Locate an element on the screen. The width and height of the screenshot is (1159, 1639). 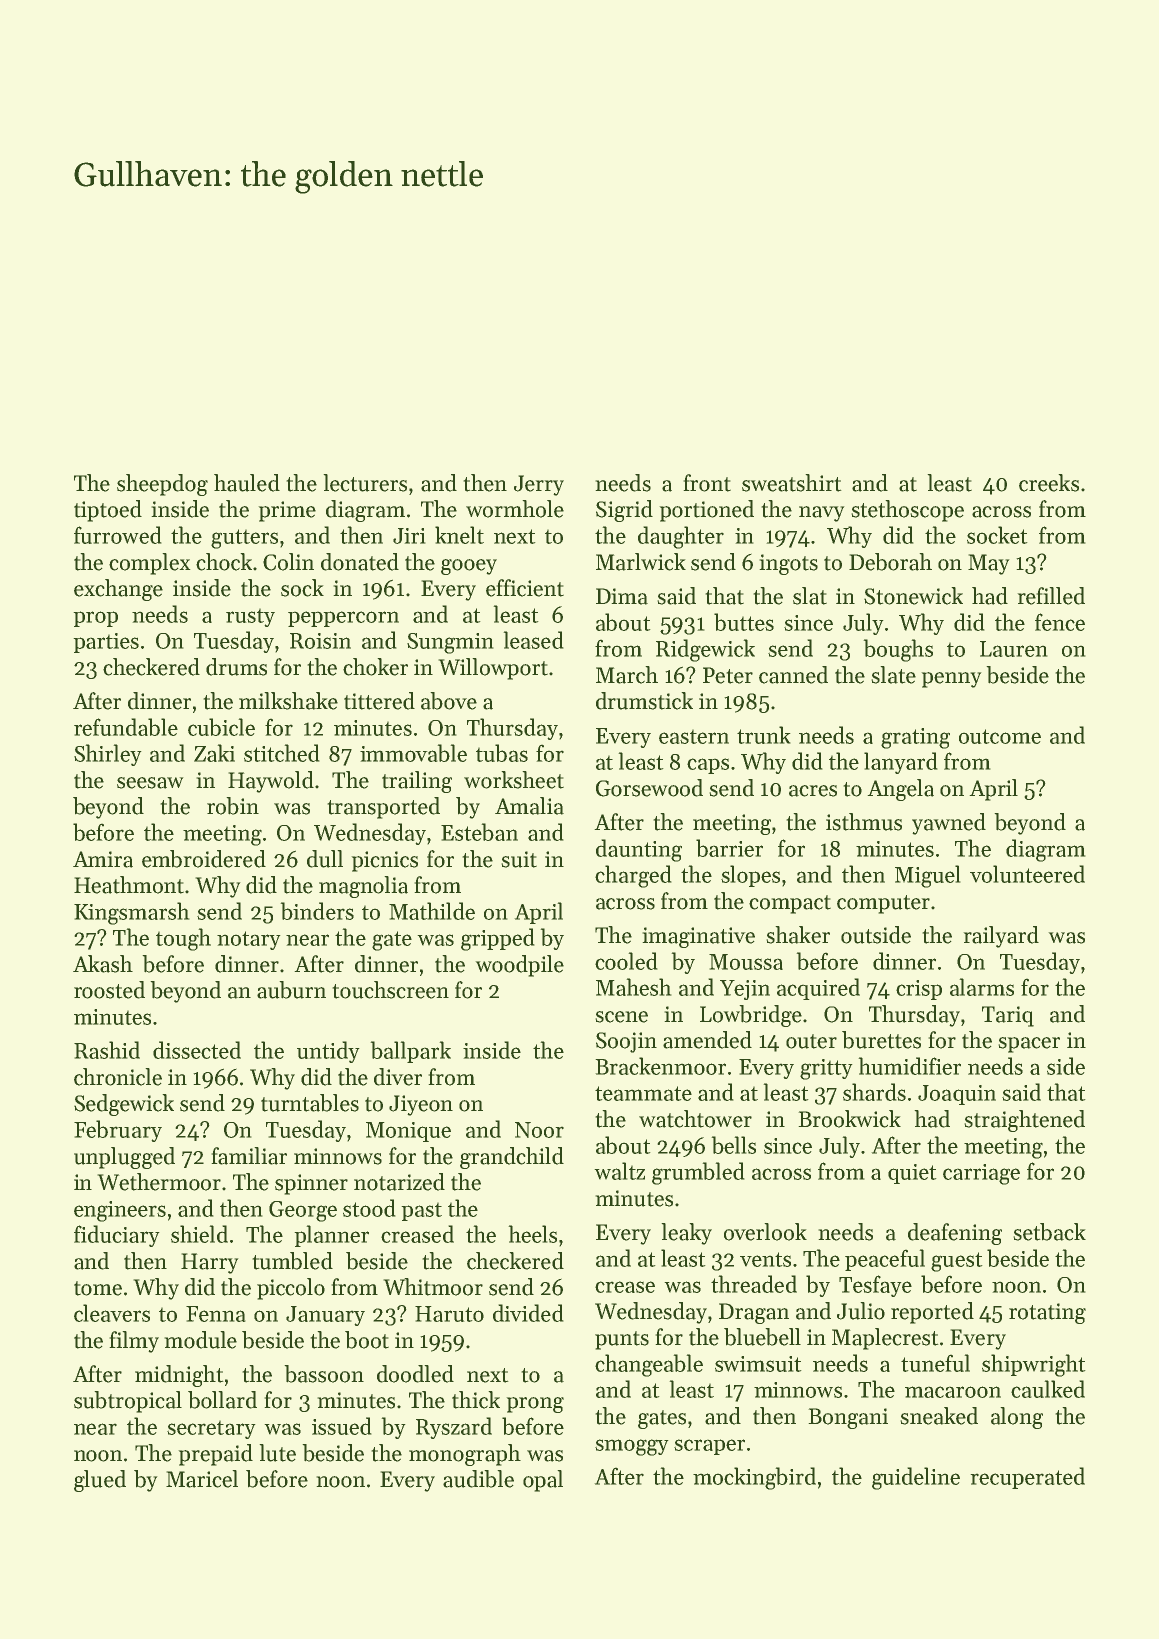
parties is located at coordinates (106, 643).
